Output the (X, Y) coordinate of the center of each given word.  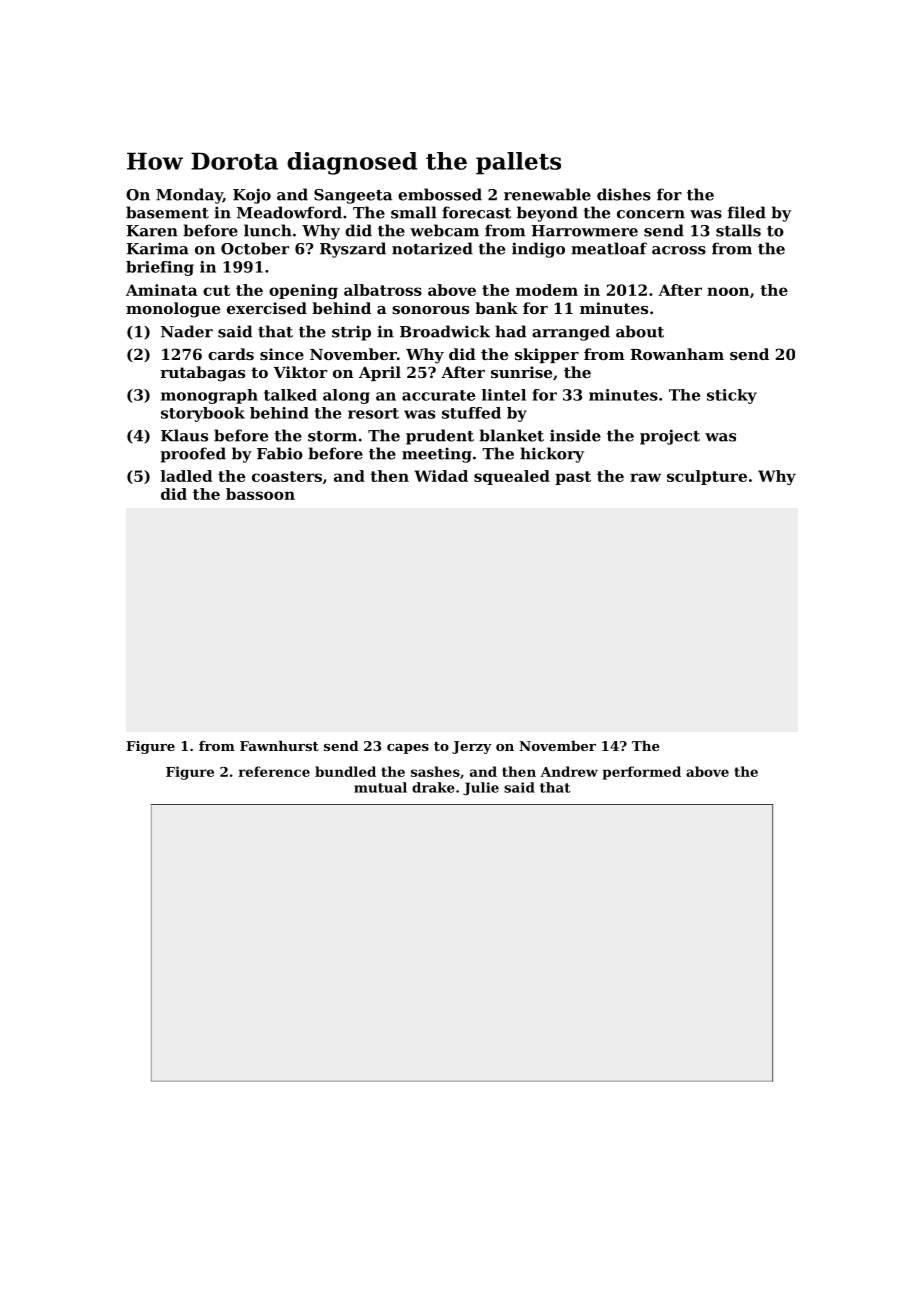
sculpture (707, 477)
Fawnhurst (279, 746)
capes (408, 749)
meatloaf (609, 248)
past (573, 478)
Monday (189, 196)
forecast (476, 212)
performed (642, 773)
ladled (186, 476)
